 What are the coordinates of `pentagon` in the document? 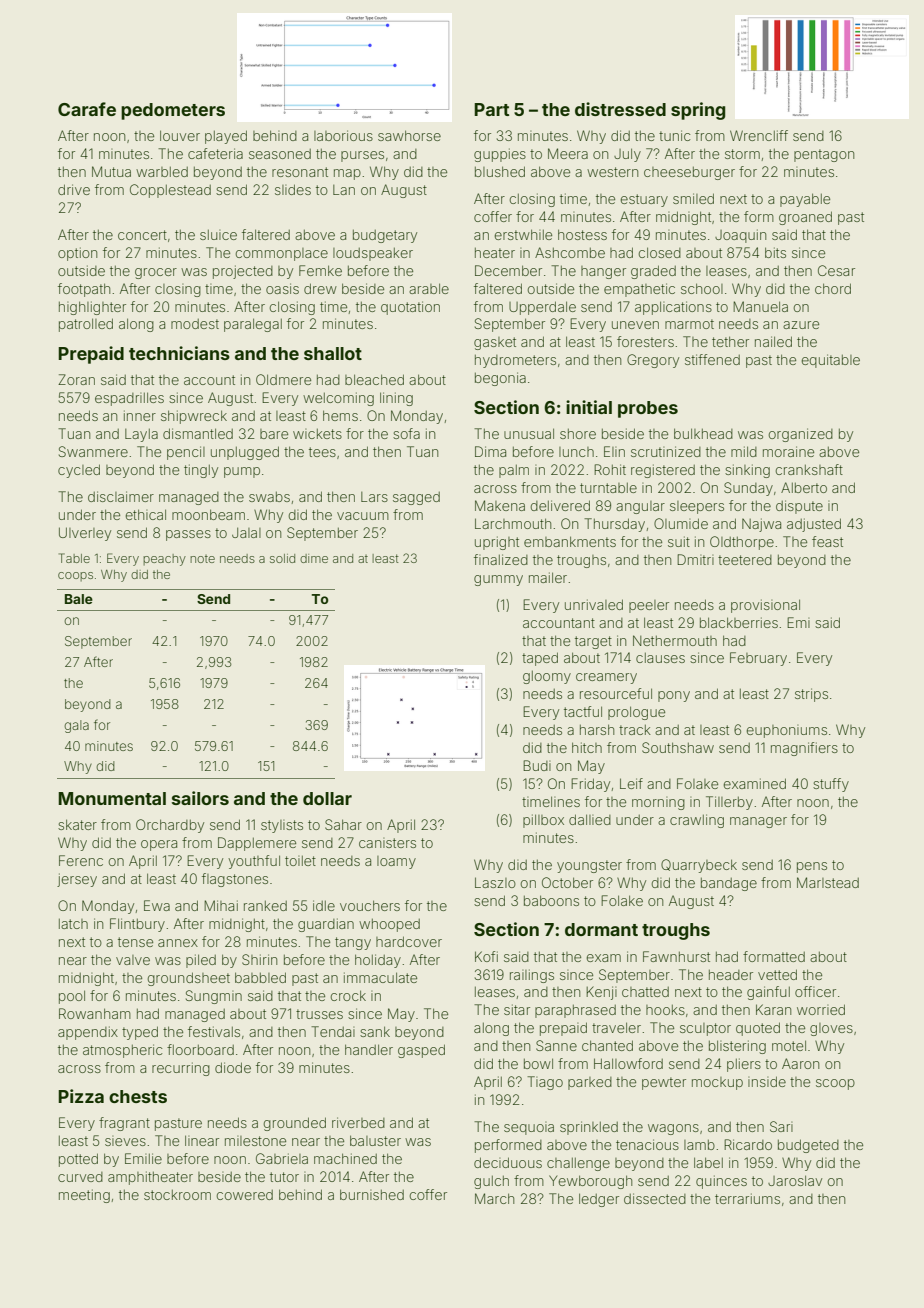 It's located at (824, 155).
